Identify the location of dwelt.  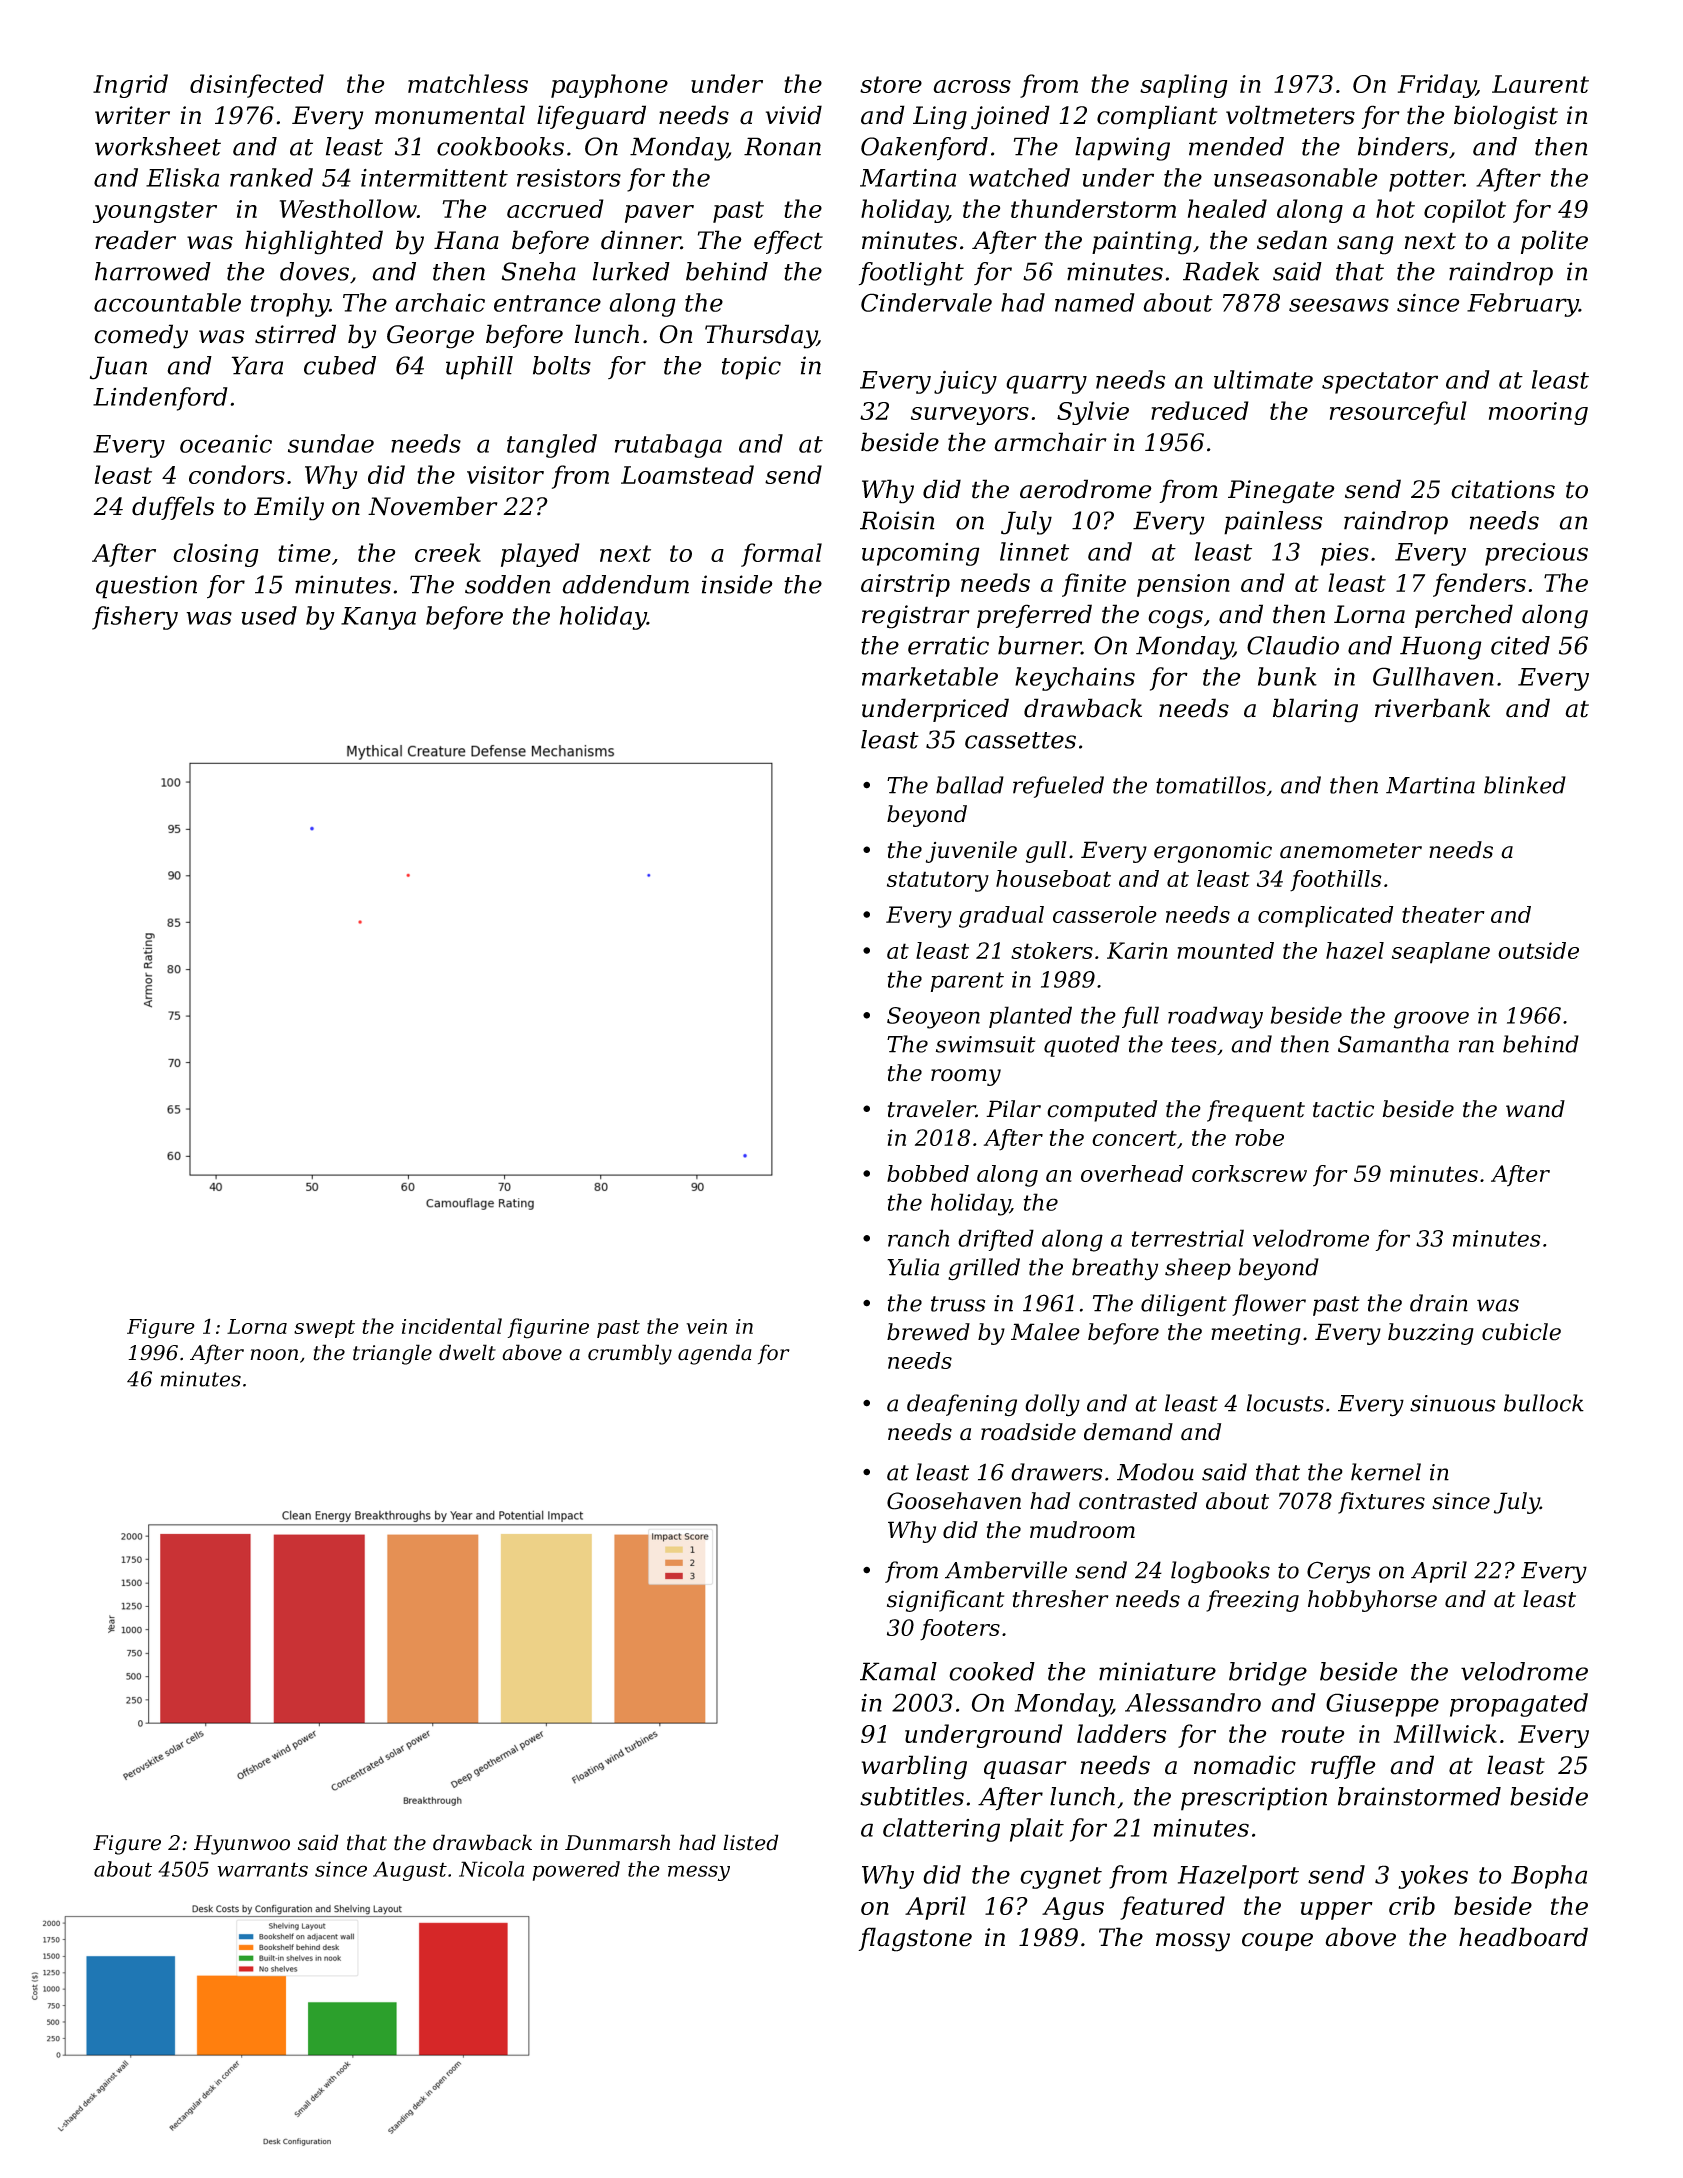
(467, 1352).
